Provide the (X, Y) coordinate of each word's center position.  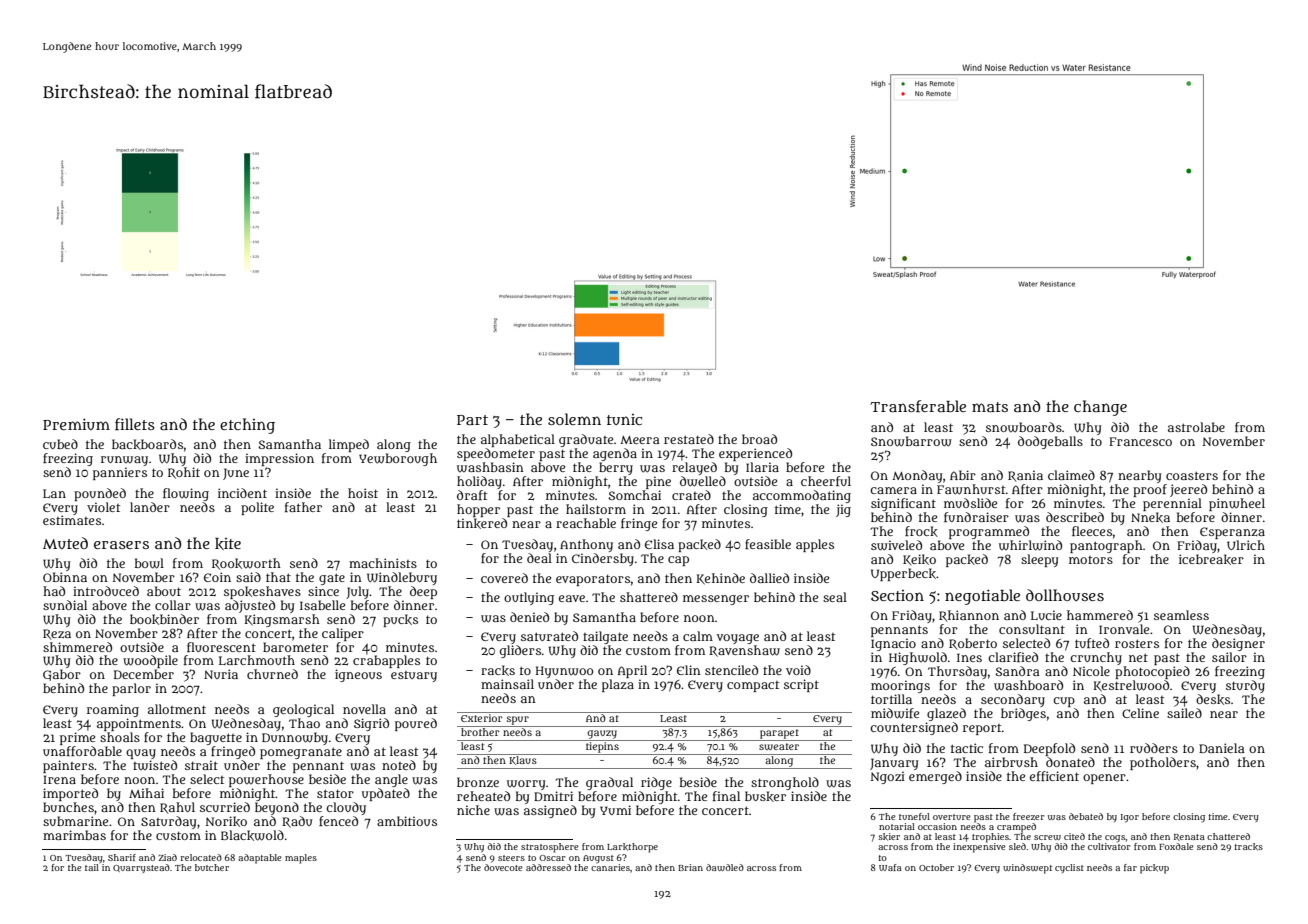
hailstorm (596, 509)
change (1100, 408)
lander (150, 507)
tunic (624, 419)
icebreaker (1211, 559)
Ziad (168, 857)
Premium (76, 424)
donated (1070, 762)
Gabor (62, 675)
